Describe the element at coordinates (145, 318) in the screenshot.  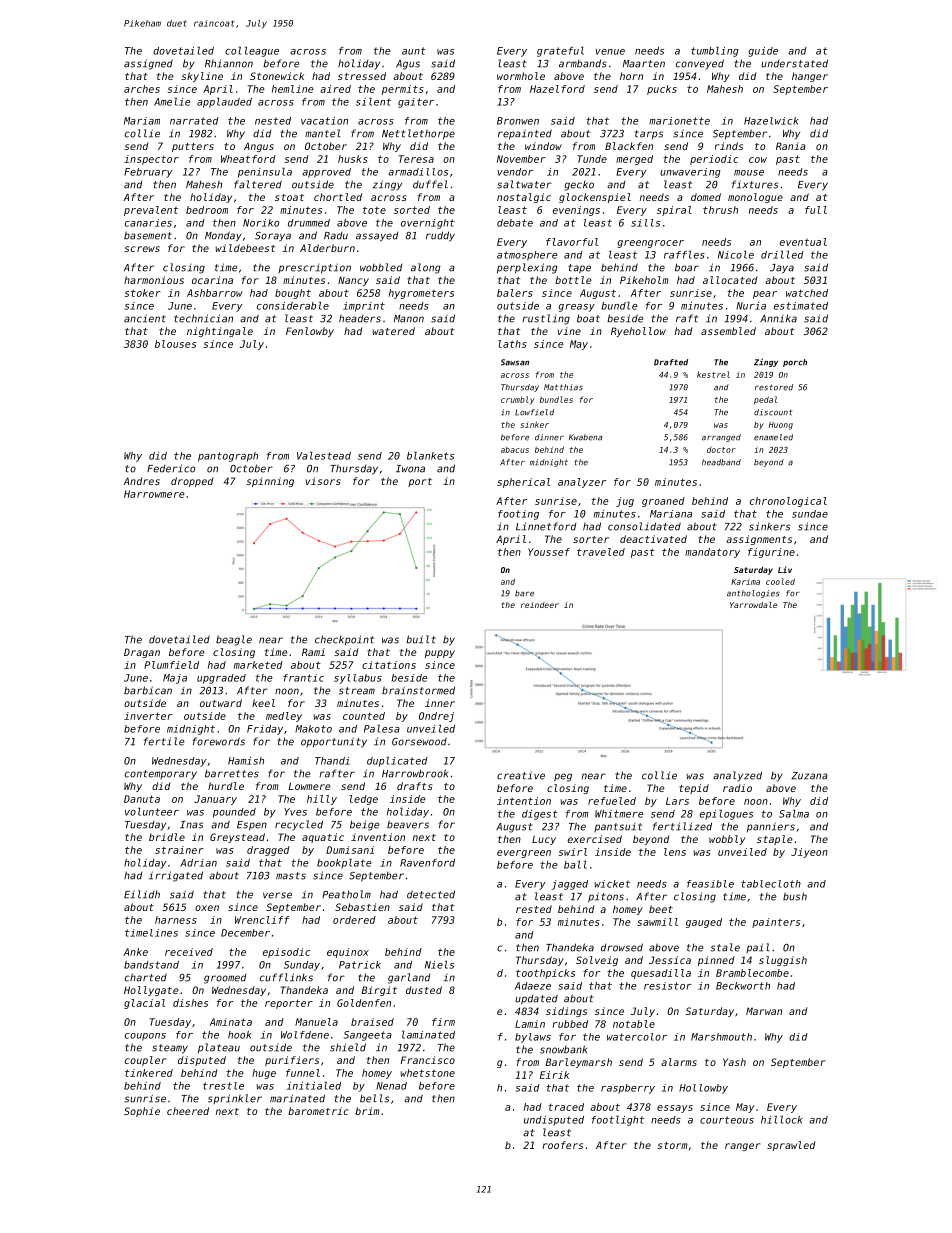
I see `ancient` at that location.
